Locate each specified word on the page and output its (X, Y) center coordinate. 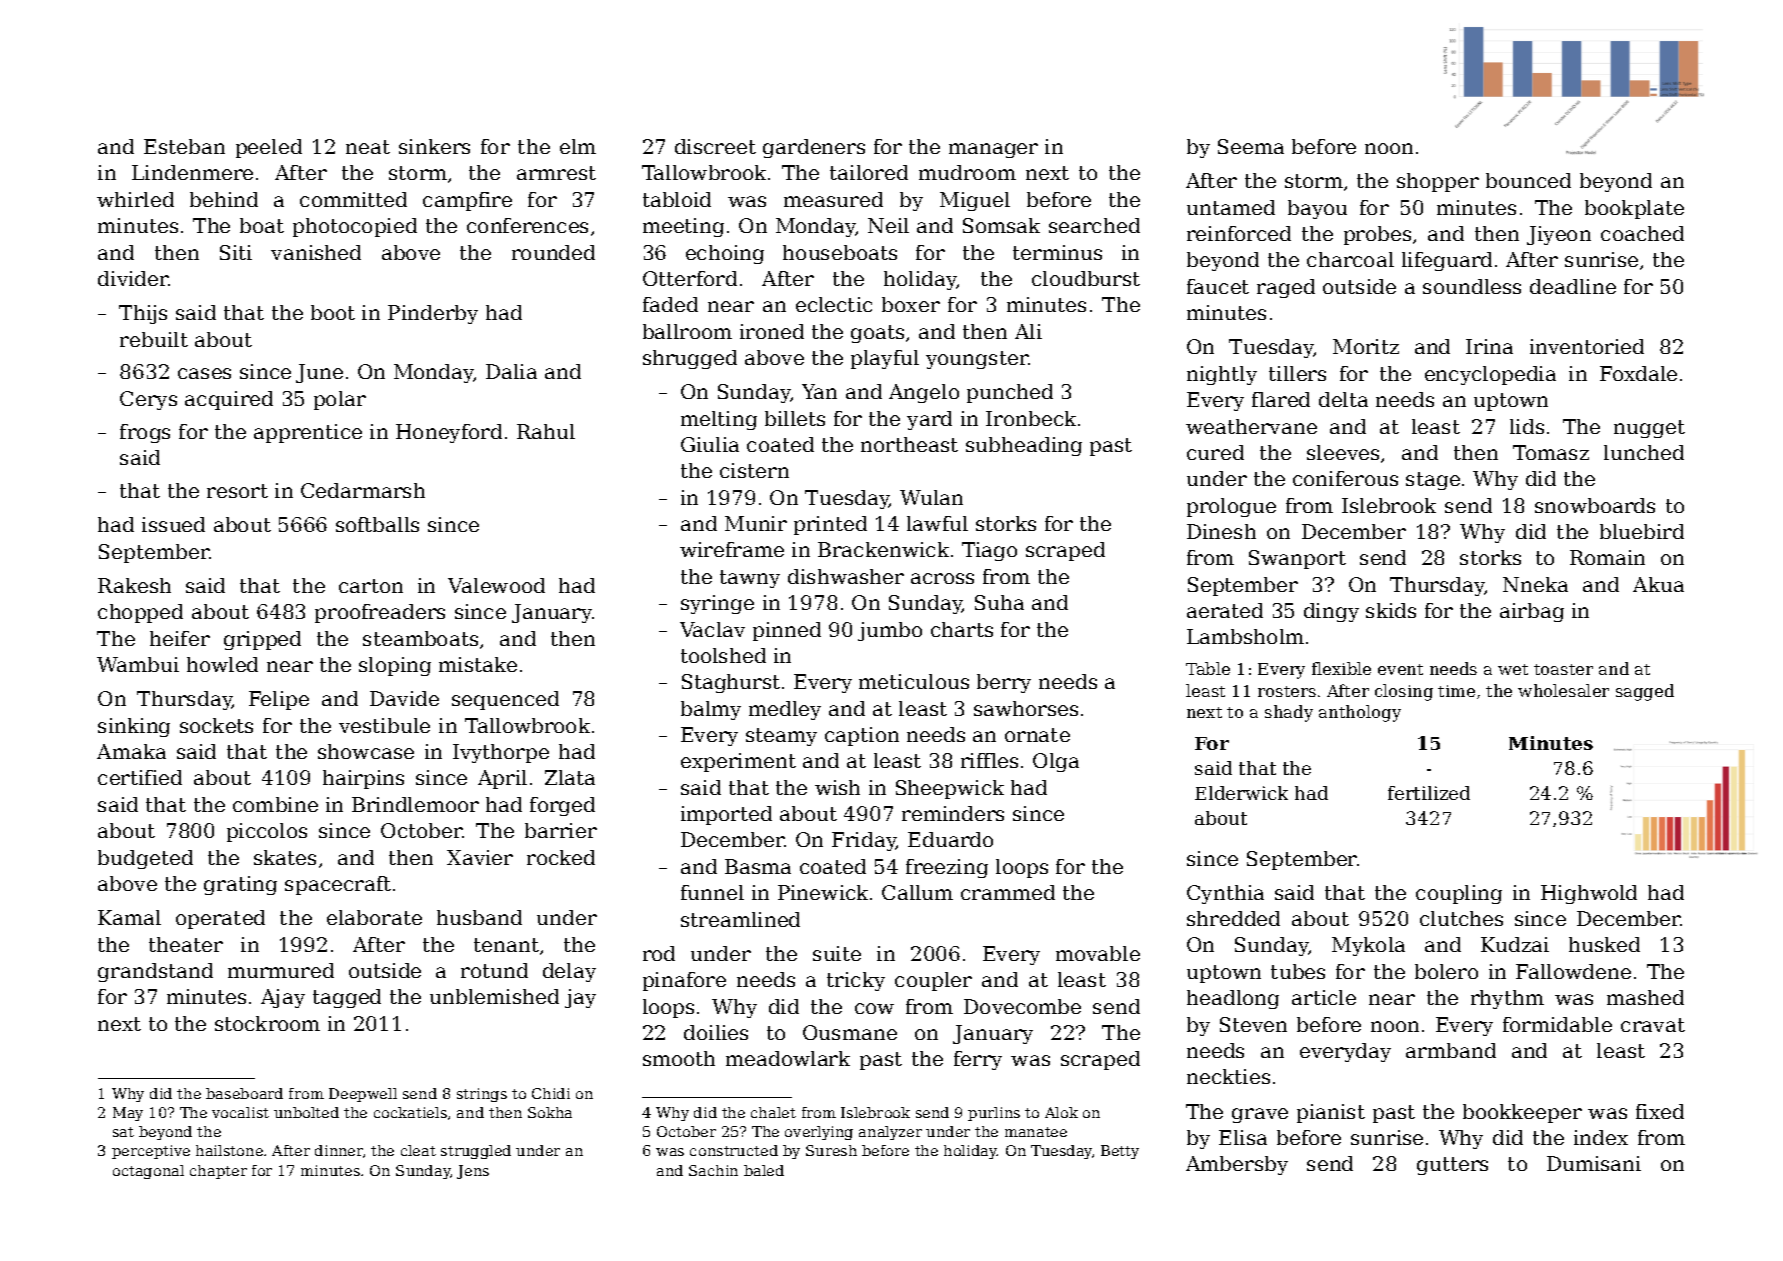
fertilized (1429, 793)
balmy (711, 710)
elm (578, 146)
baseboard (244, 1093)
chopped (140, 613)
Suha (999, 602)
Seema (1251, 146)
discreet (715, 146)
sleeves (1343, 452)
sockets (216, 725)
